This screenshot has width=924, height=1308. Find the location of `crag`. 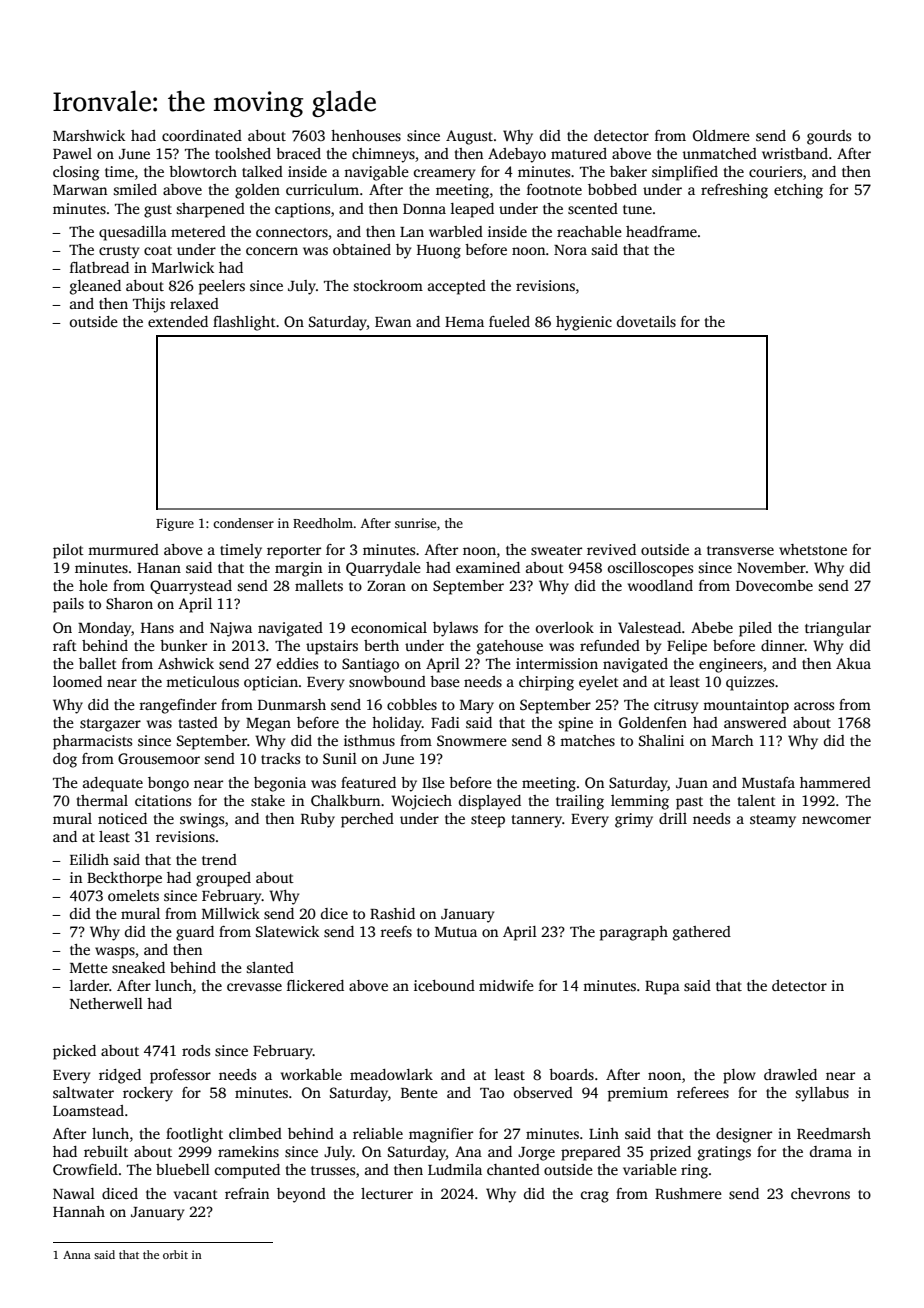

crag is located at coordinates (595, 1197).
